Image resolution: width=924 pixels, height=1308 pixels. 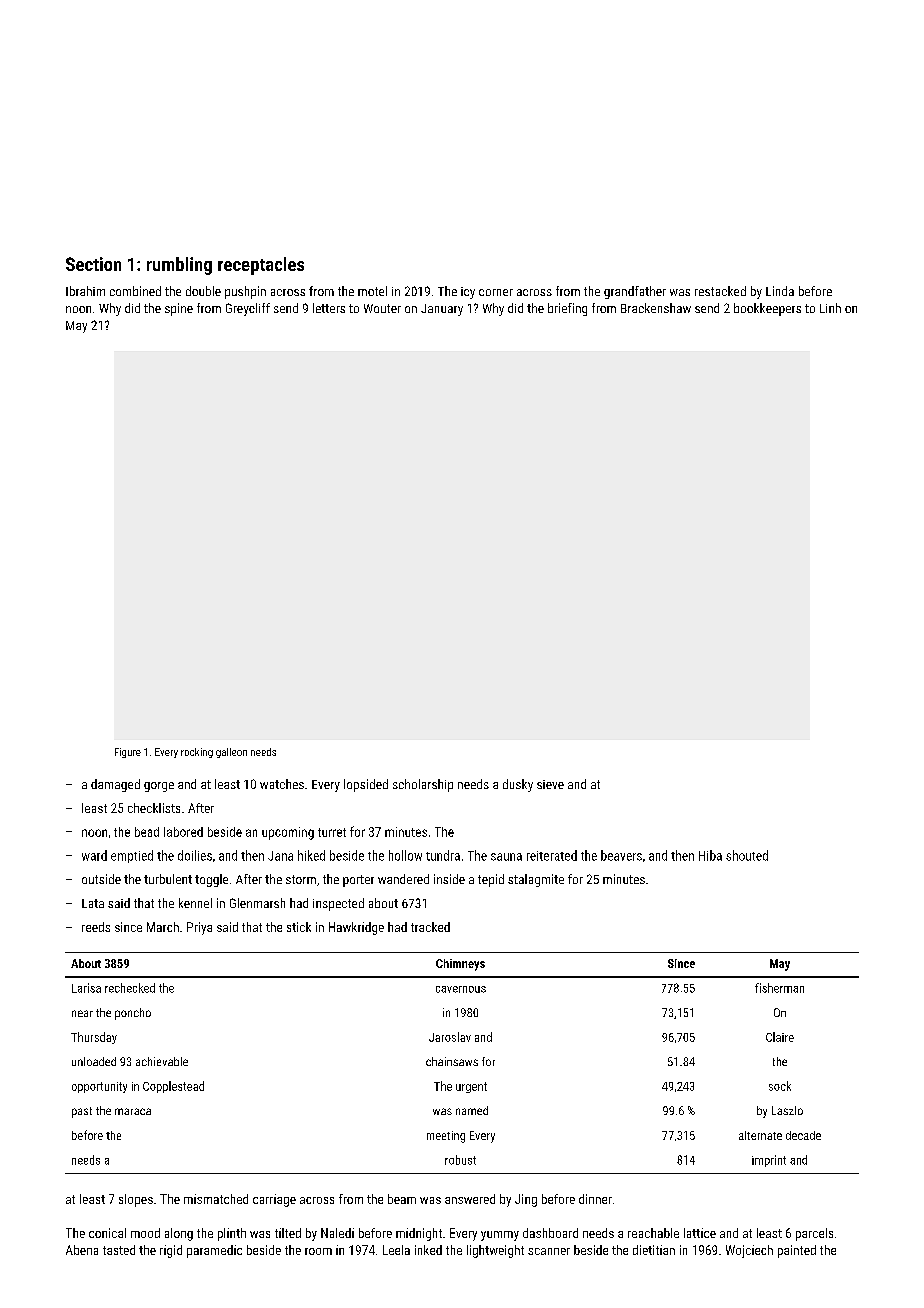 What do you see at coordinates (299, 927) in the screenshot?
I see `stick` at bounding box center [299, 927].
